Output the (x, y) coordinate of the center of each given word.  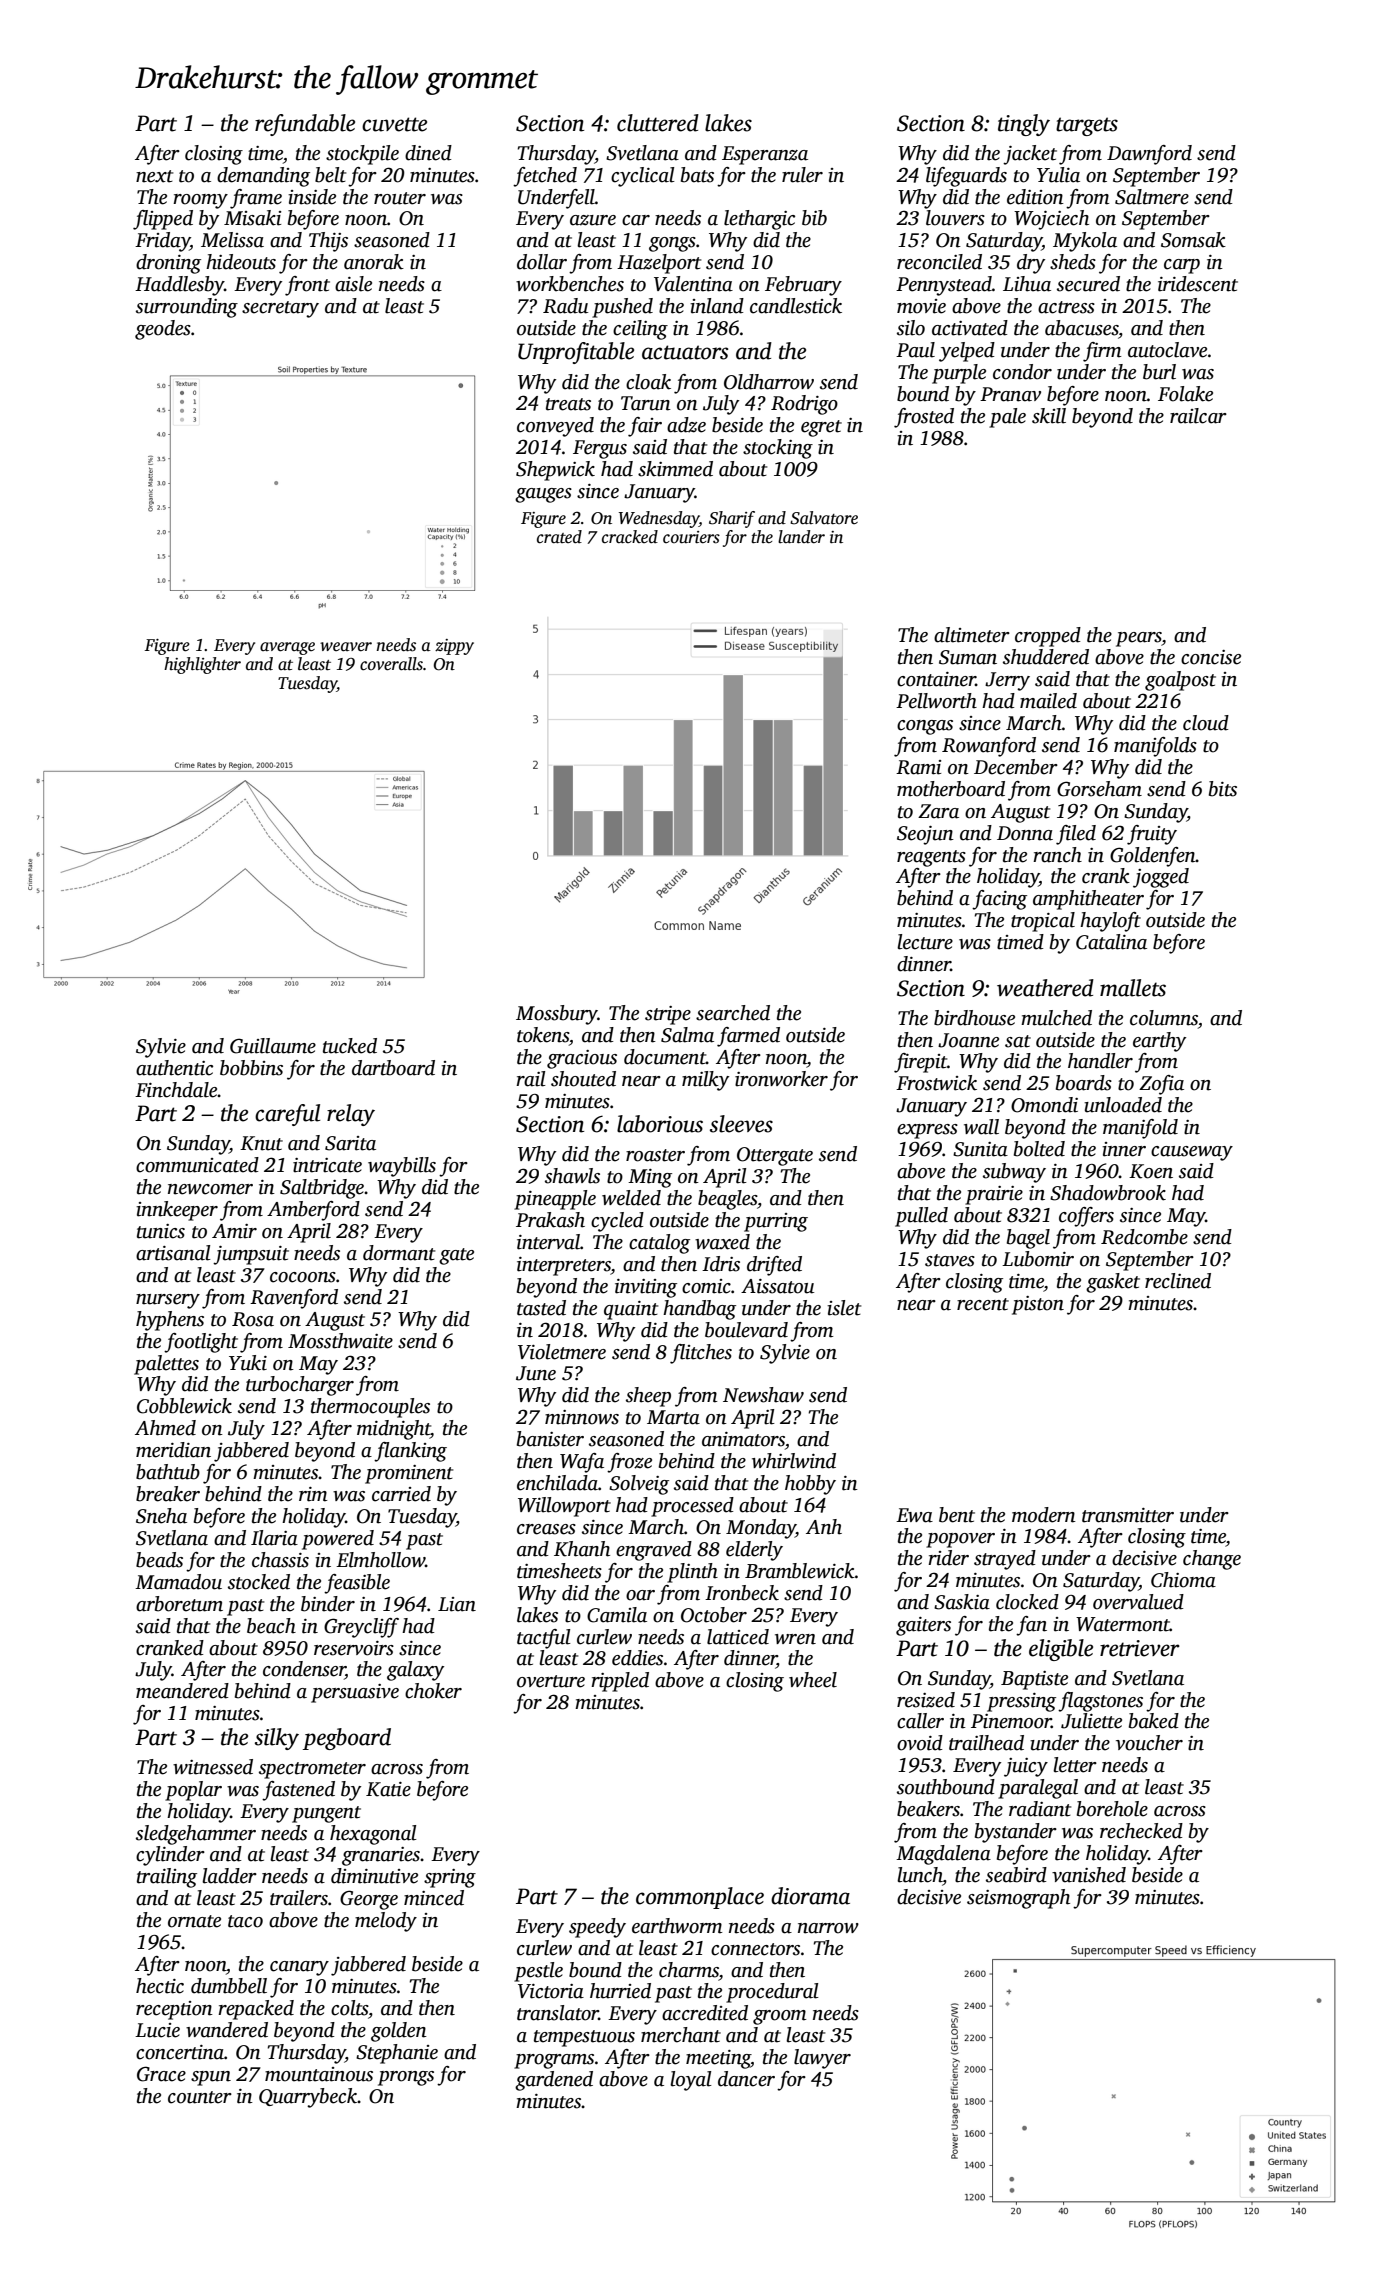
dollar (542, 262)
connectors (755, 1949)
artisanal (173, 1253)
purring (776, 1222)
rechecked (1141, 1831)
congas (925, 727)
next (154, 176)
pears (1139, 639)
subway (1014, 1173)
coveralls (391, 664)
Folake (1185, 394)
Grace (161, 2074)
